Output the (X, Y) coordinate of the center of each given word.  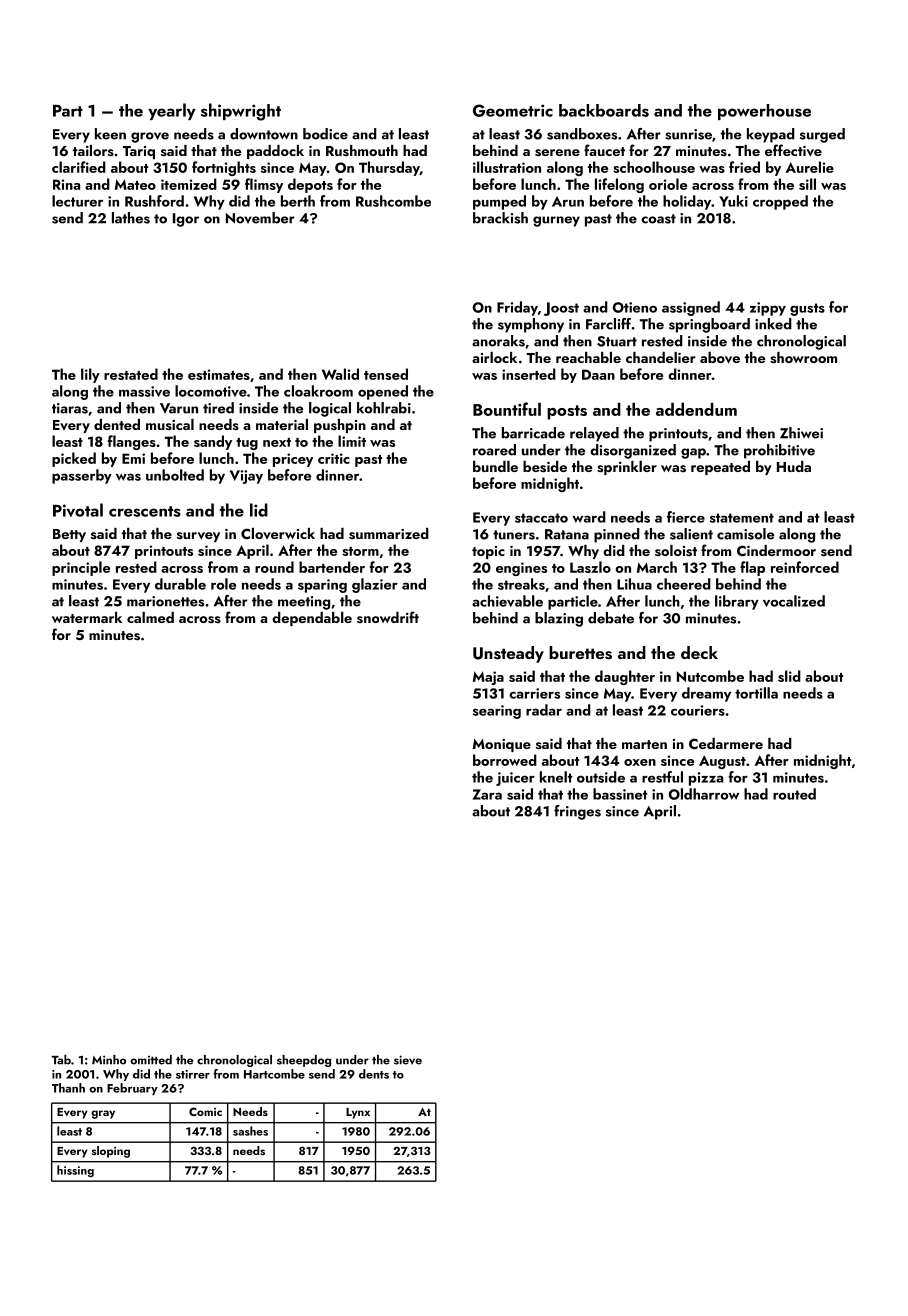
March (657, 567)
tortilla (756, 693)
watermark (87, 617)
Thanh (68, 1088)
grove (150, 137)
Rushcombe (393, 201)
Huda (794, 466)
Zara (487, 794)
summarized (389, 534)
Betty (69, 535)
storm (360, 551)
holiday (687, 202)
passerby (82, 476)
